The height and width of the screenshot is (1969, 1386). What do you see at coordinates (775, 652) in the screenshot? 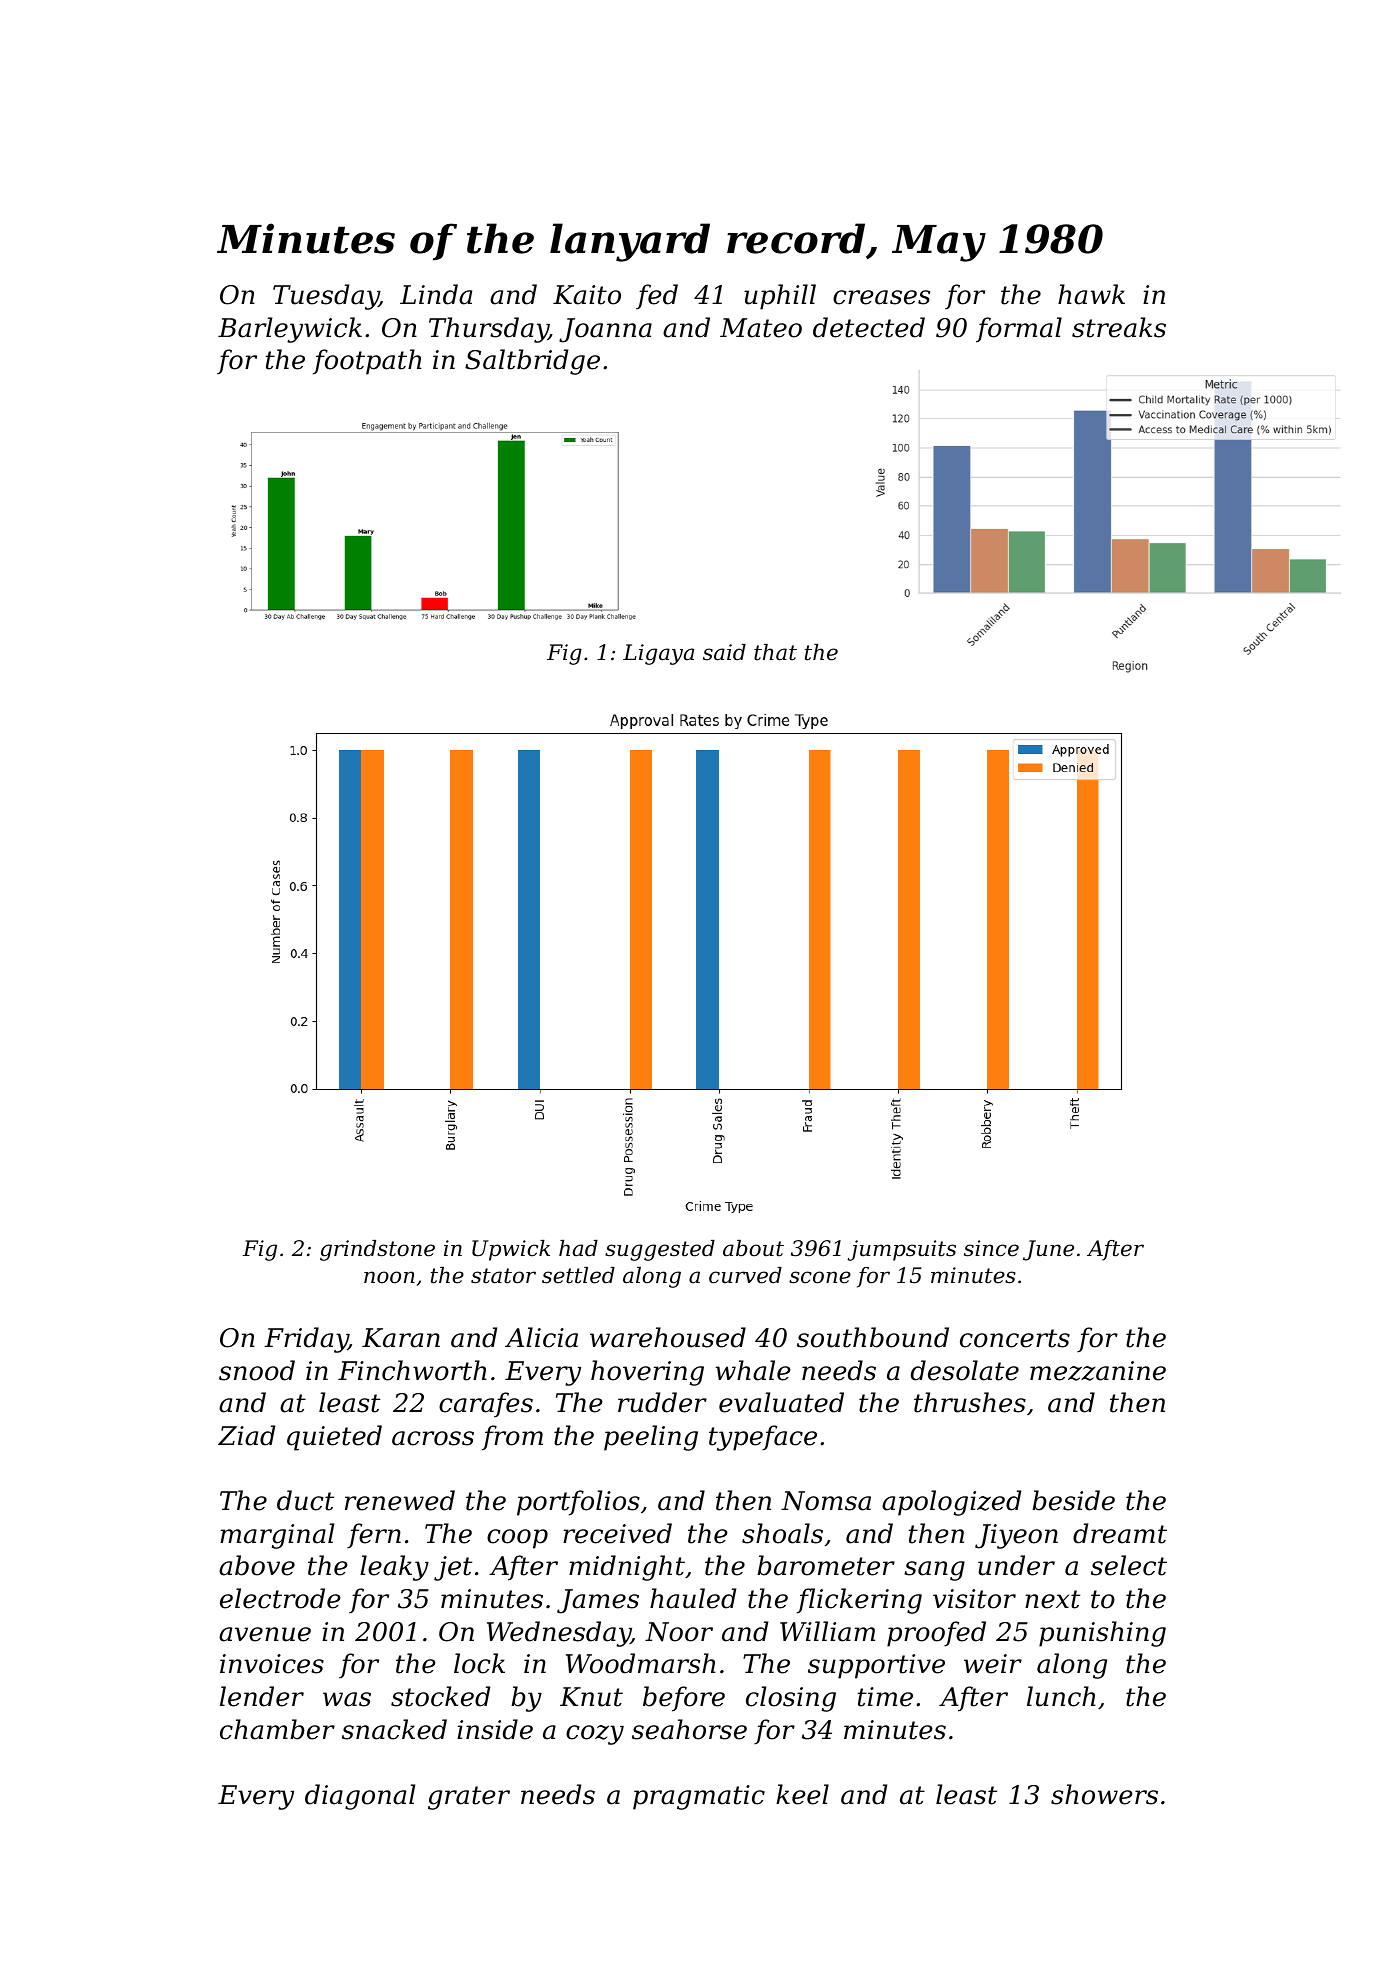
I see `that` at bounding box center [775, 652].
